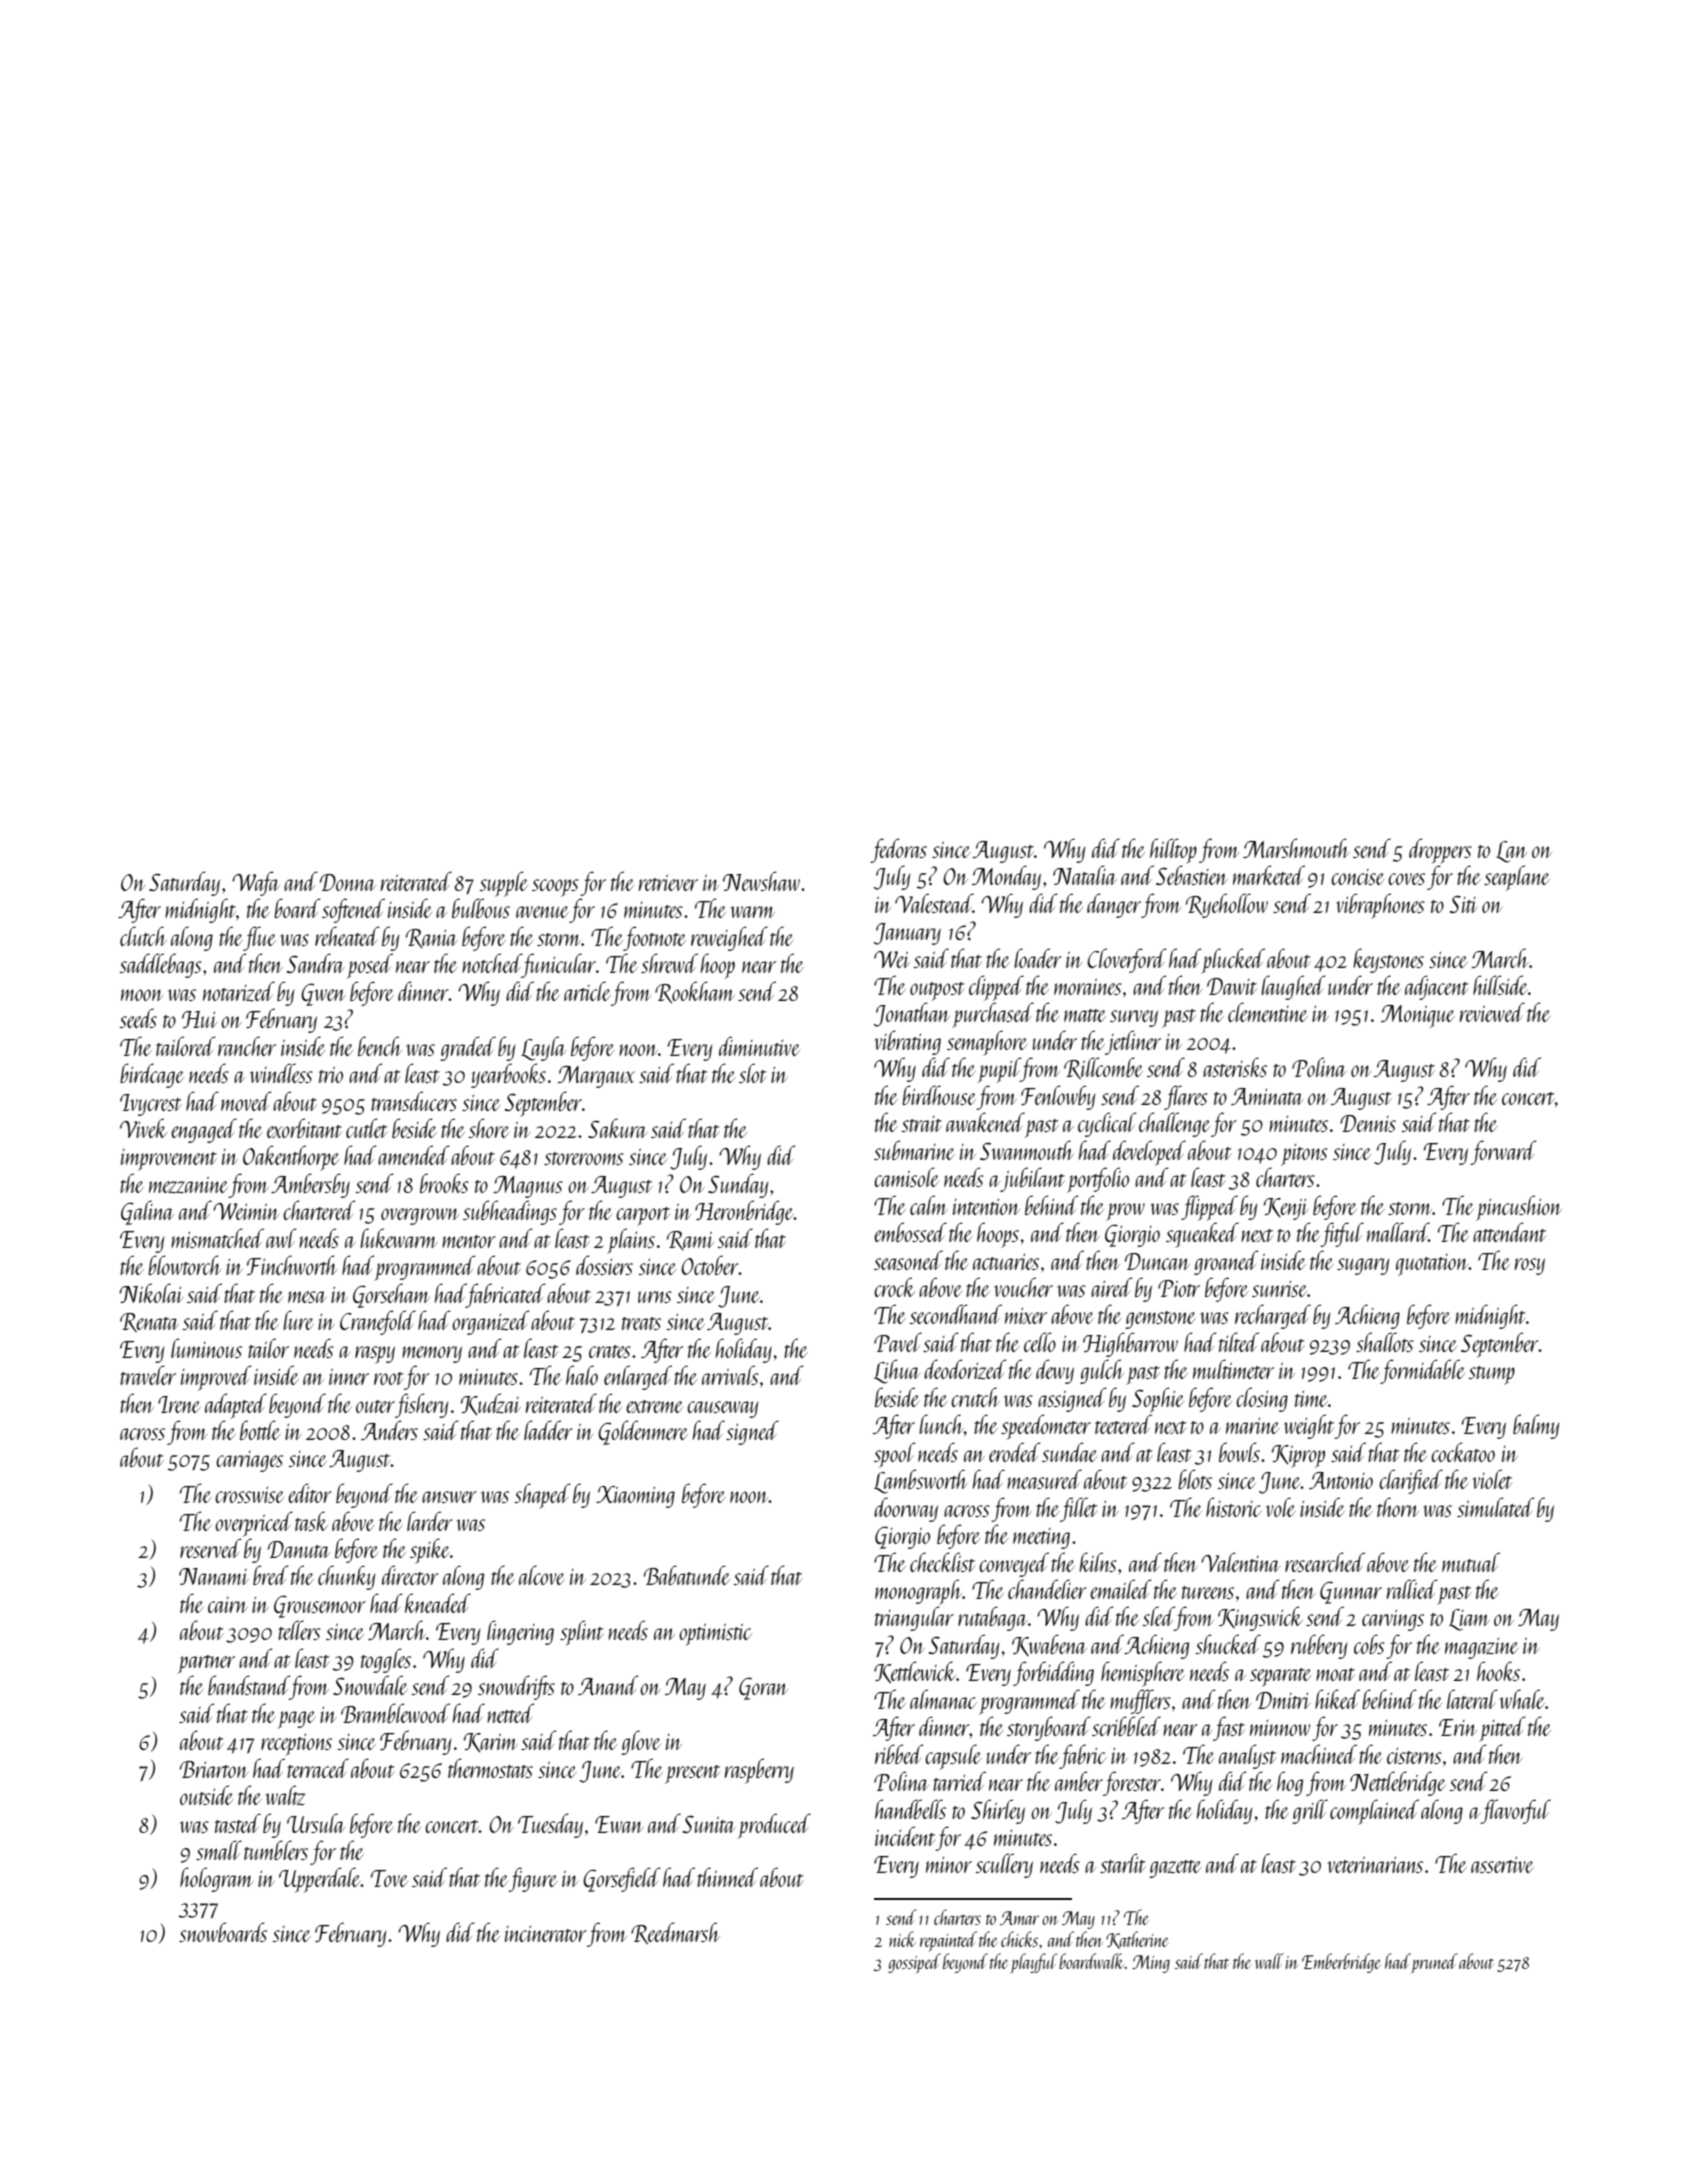  What do you see at coordinates (1464, 904) in the screenshot?
I see `Siti` at bounding box center [1464, 904].
